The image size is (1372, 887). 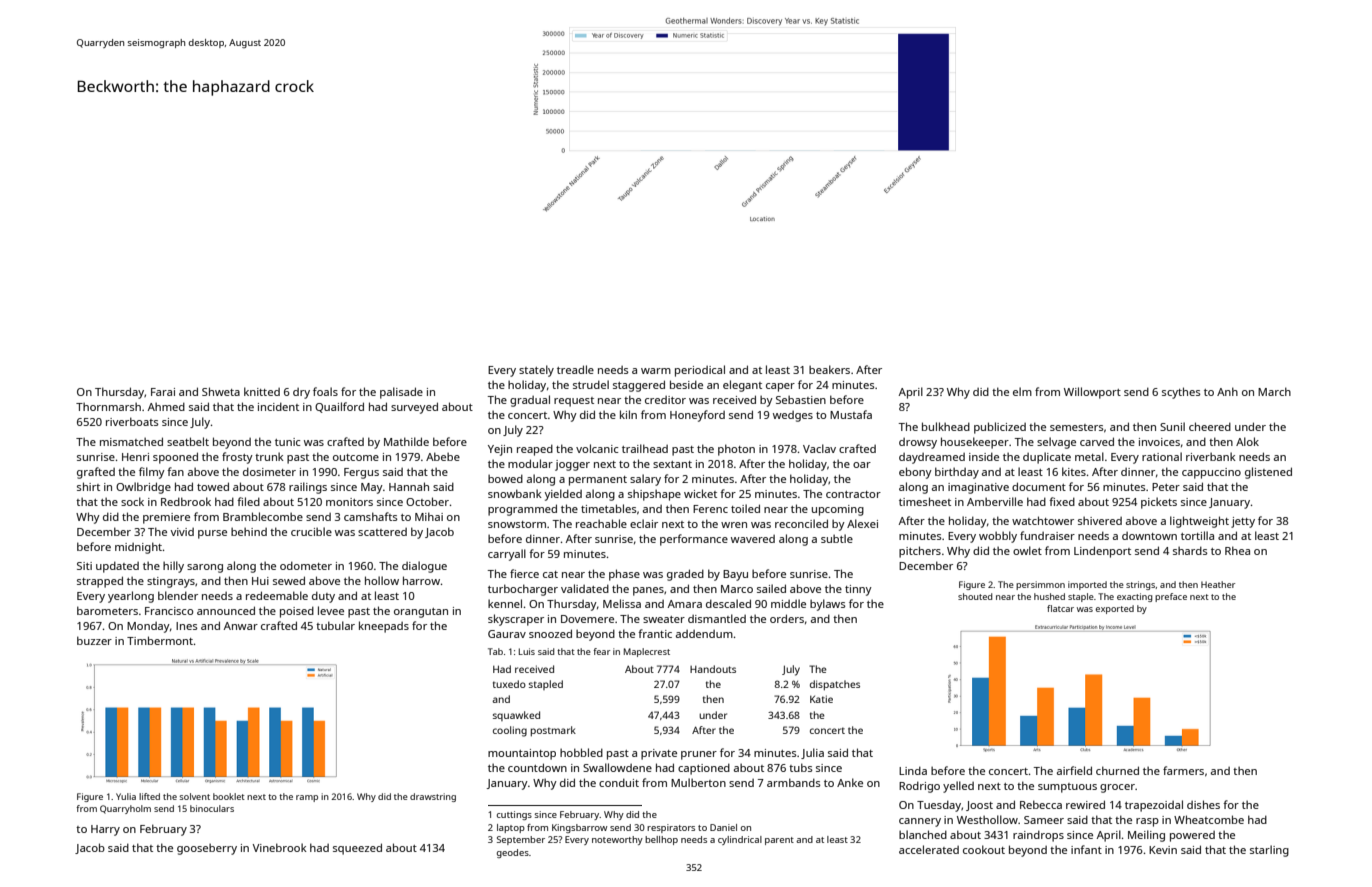 What do you see at coordinates (1074, 770) in the document?
I see `airfield` at bounding box center [1074, 770].
